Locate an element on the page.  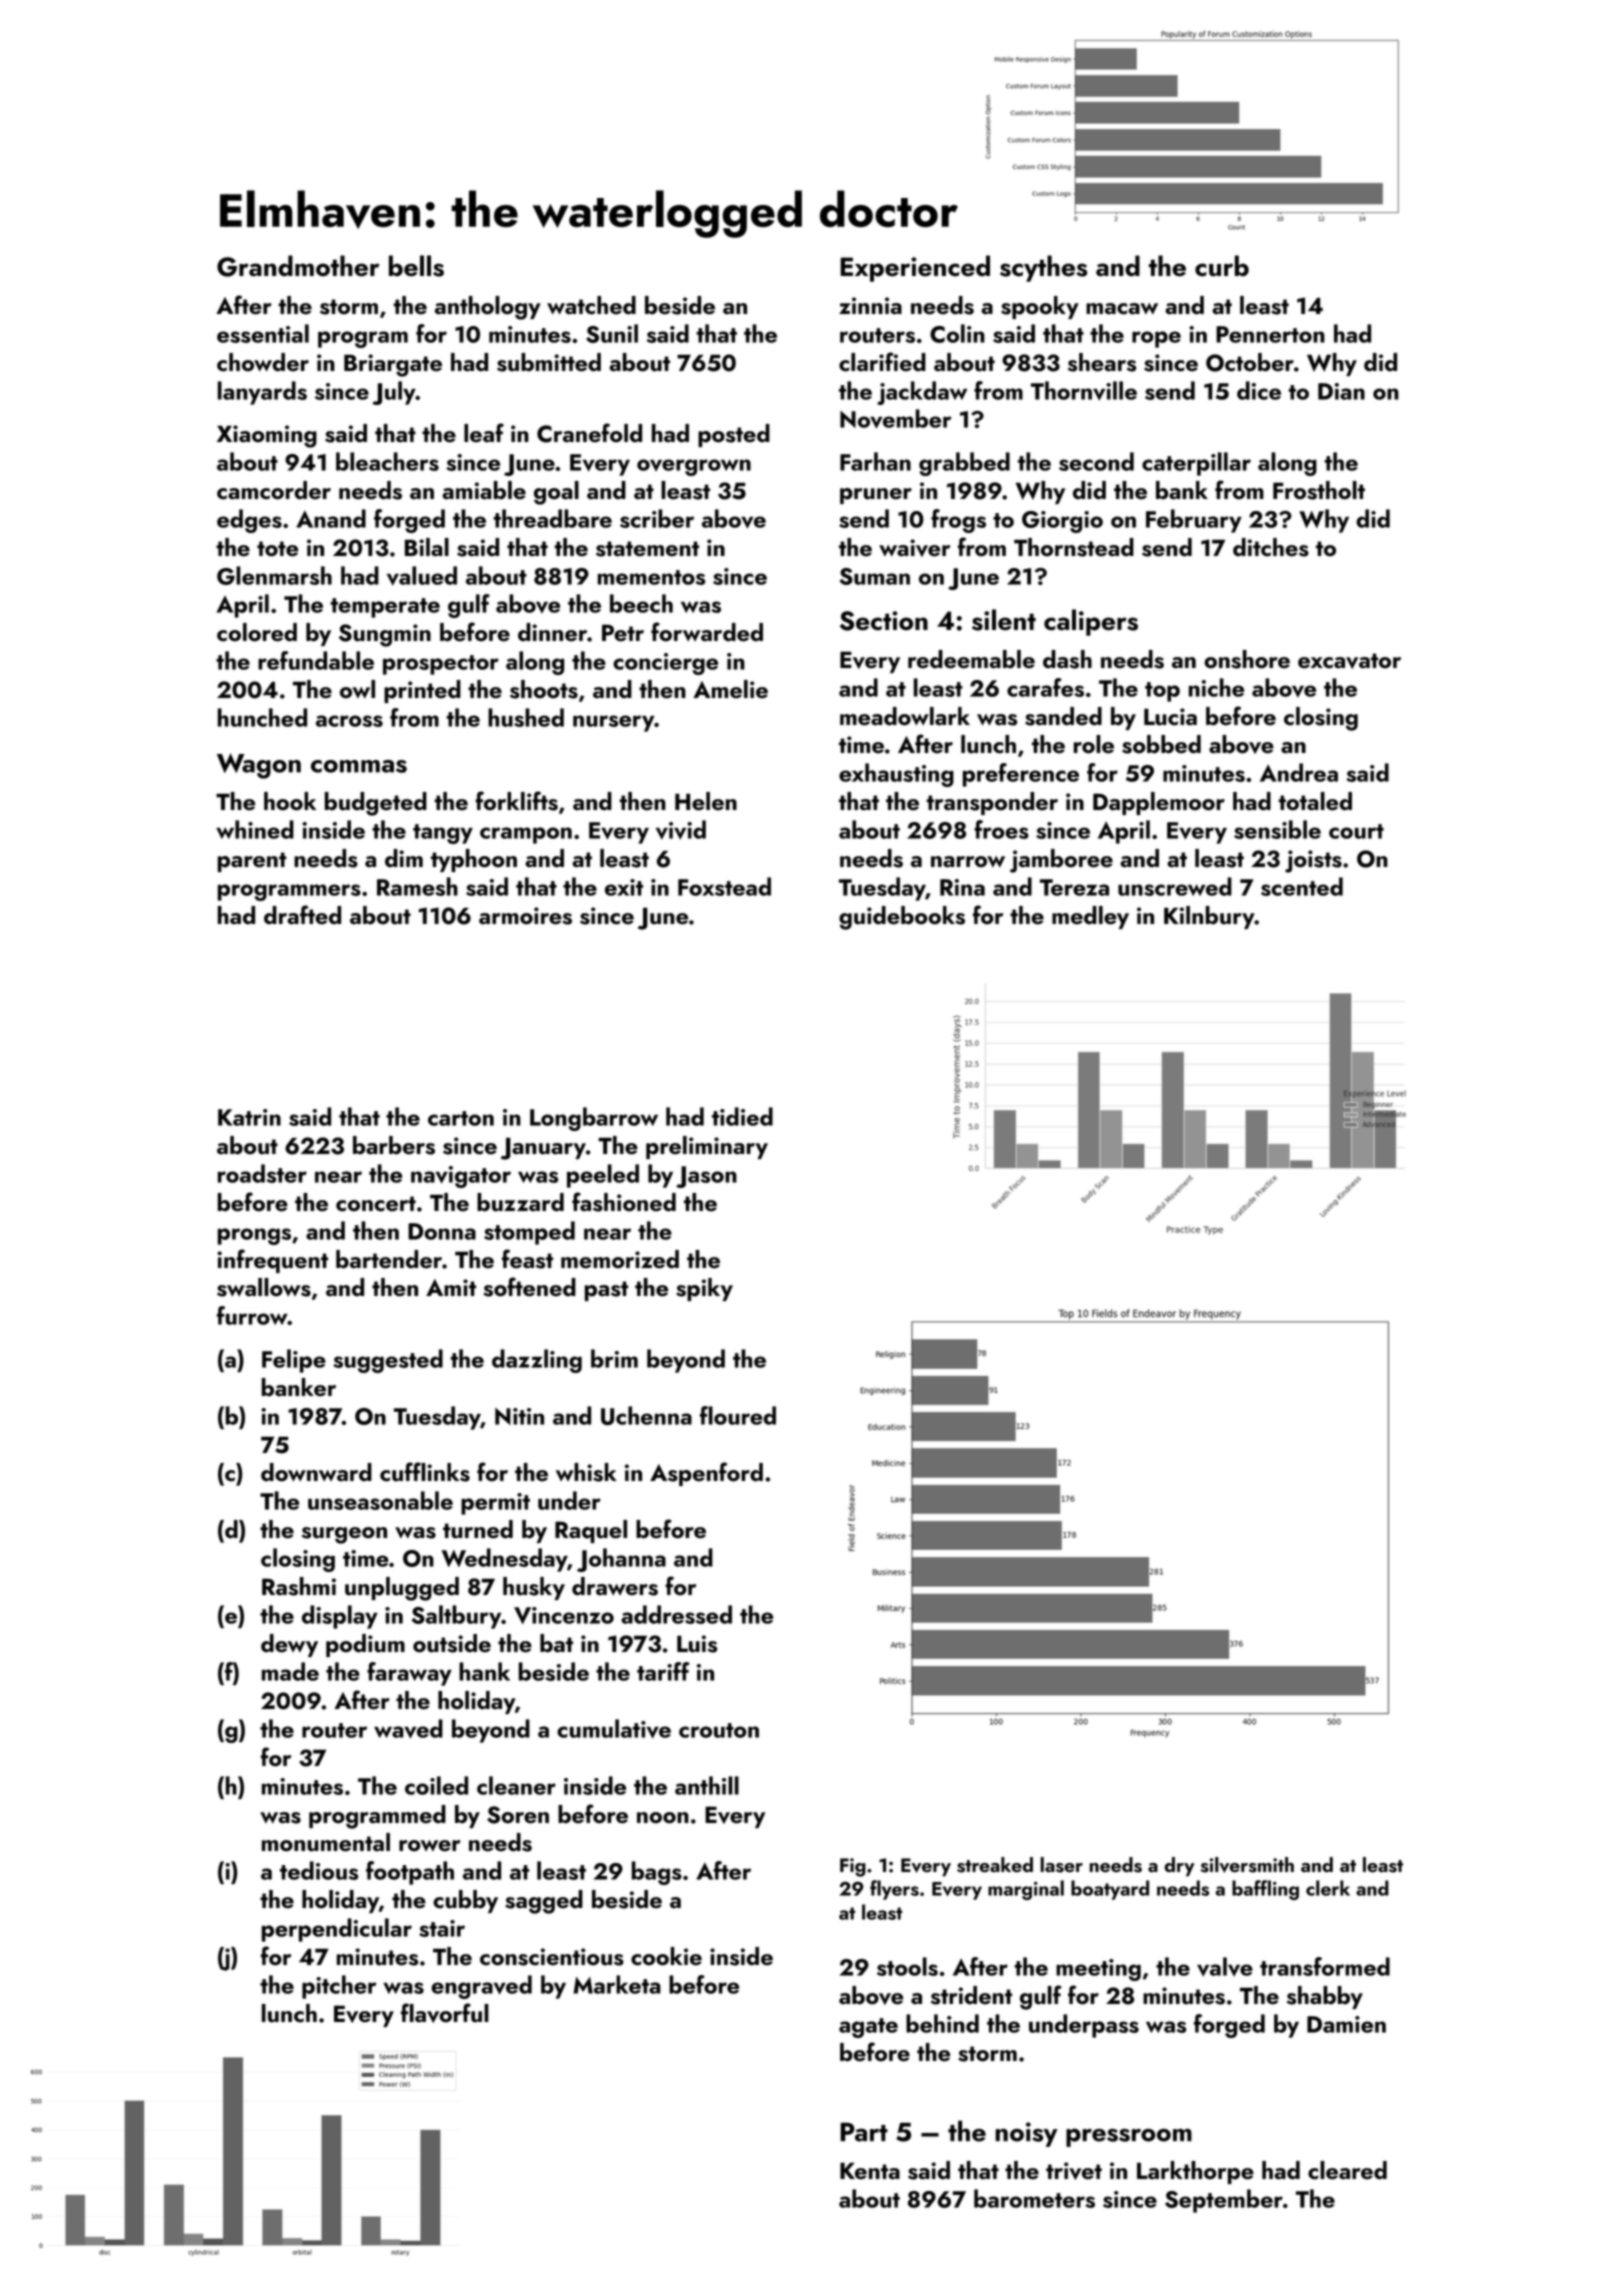
dry is located at coordinates (1179, 1867).
